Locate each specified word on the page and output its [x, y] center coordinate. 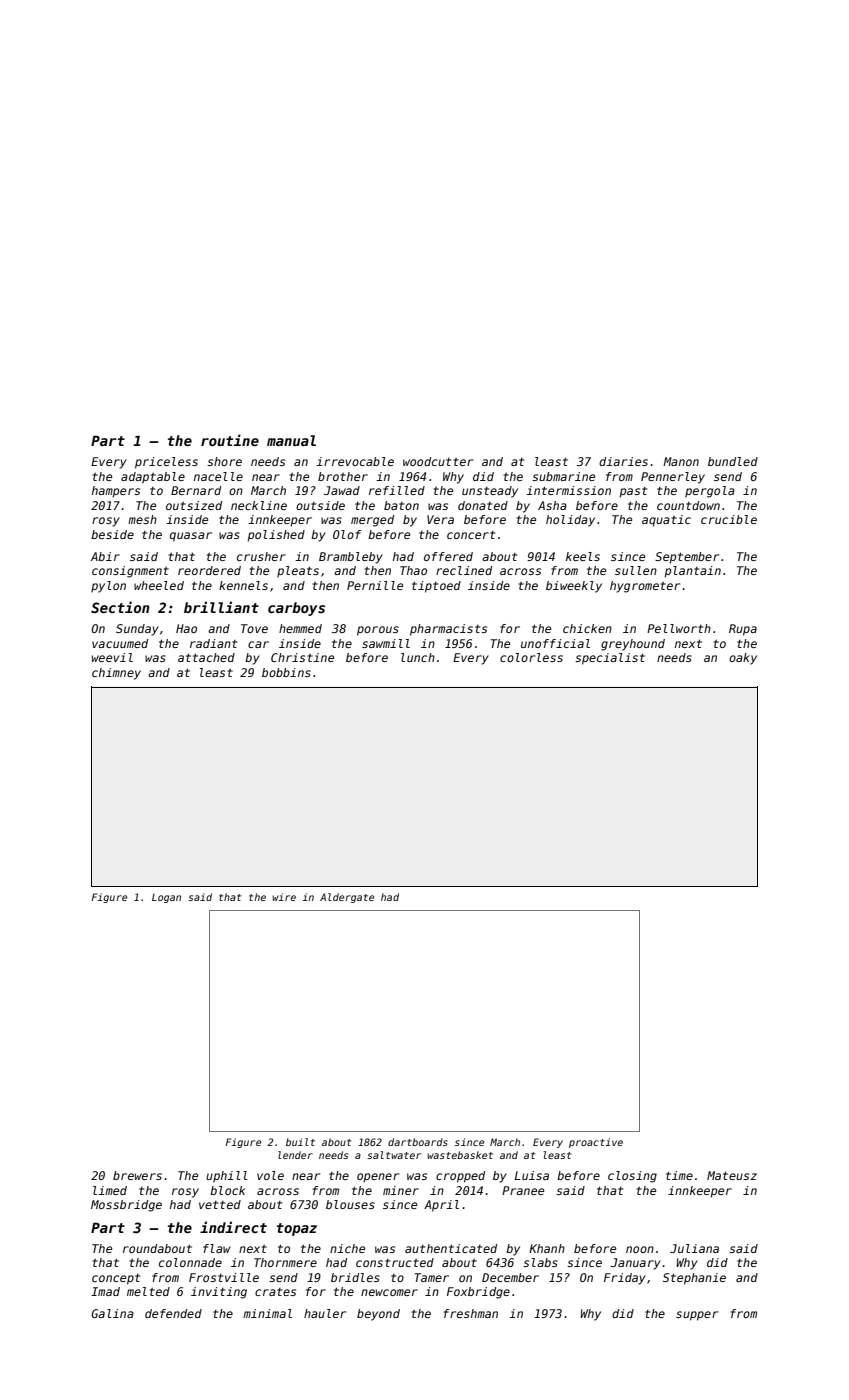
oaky [743, 659]
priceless [166, 463]
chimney [116, 674]
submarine [563, 476]
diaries [623, 461]
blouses [350, 1204]
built [300, 1142]
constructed [395, 1262]
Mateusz [732, 1175]
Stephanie [694, 1279]
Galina [112, 1313]
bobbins [286, 672]
